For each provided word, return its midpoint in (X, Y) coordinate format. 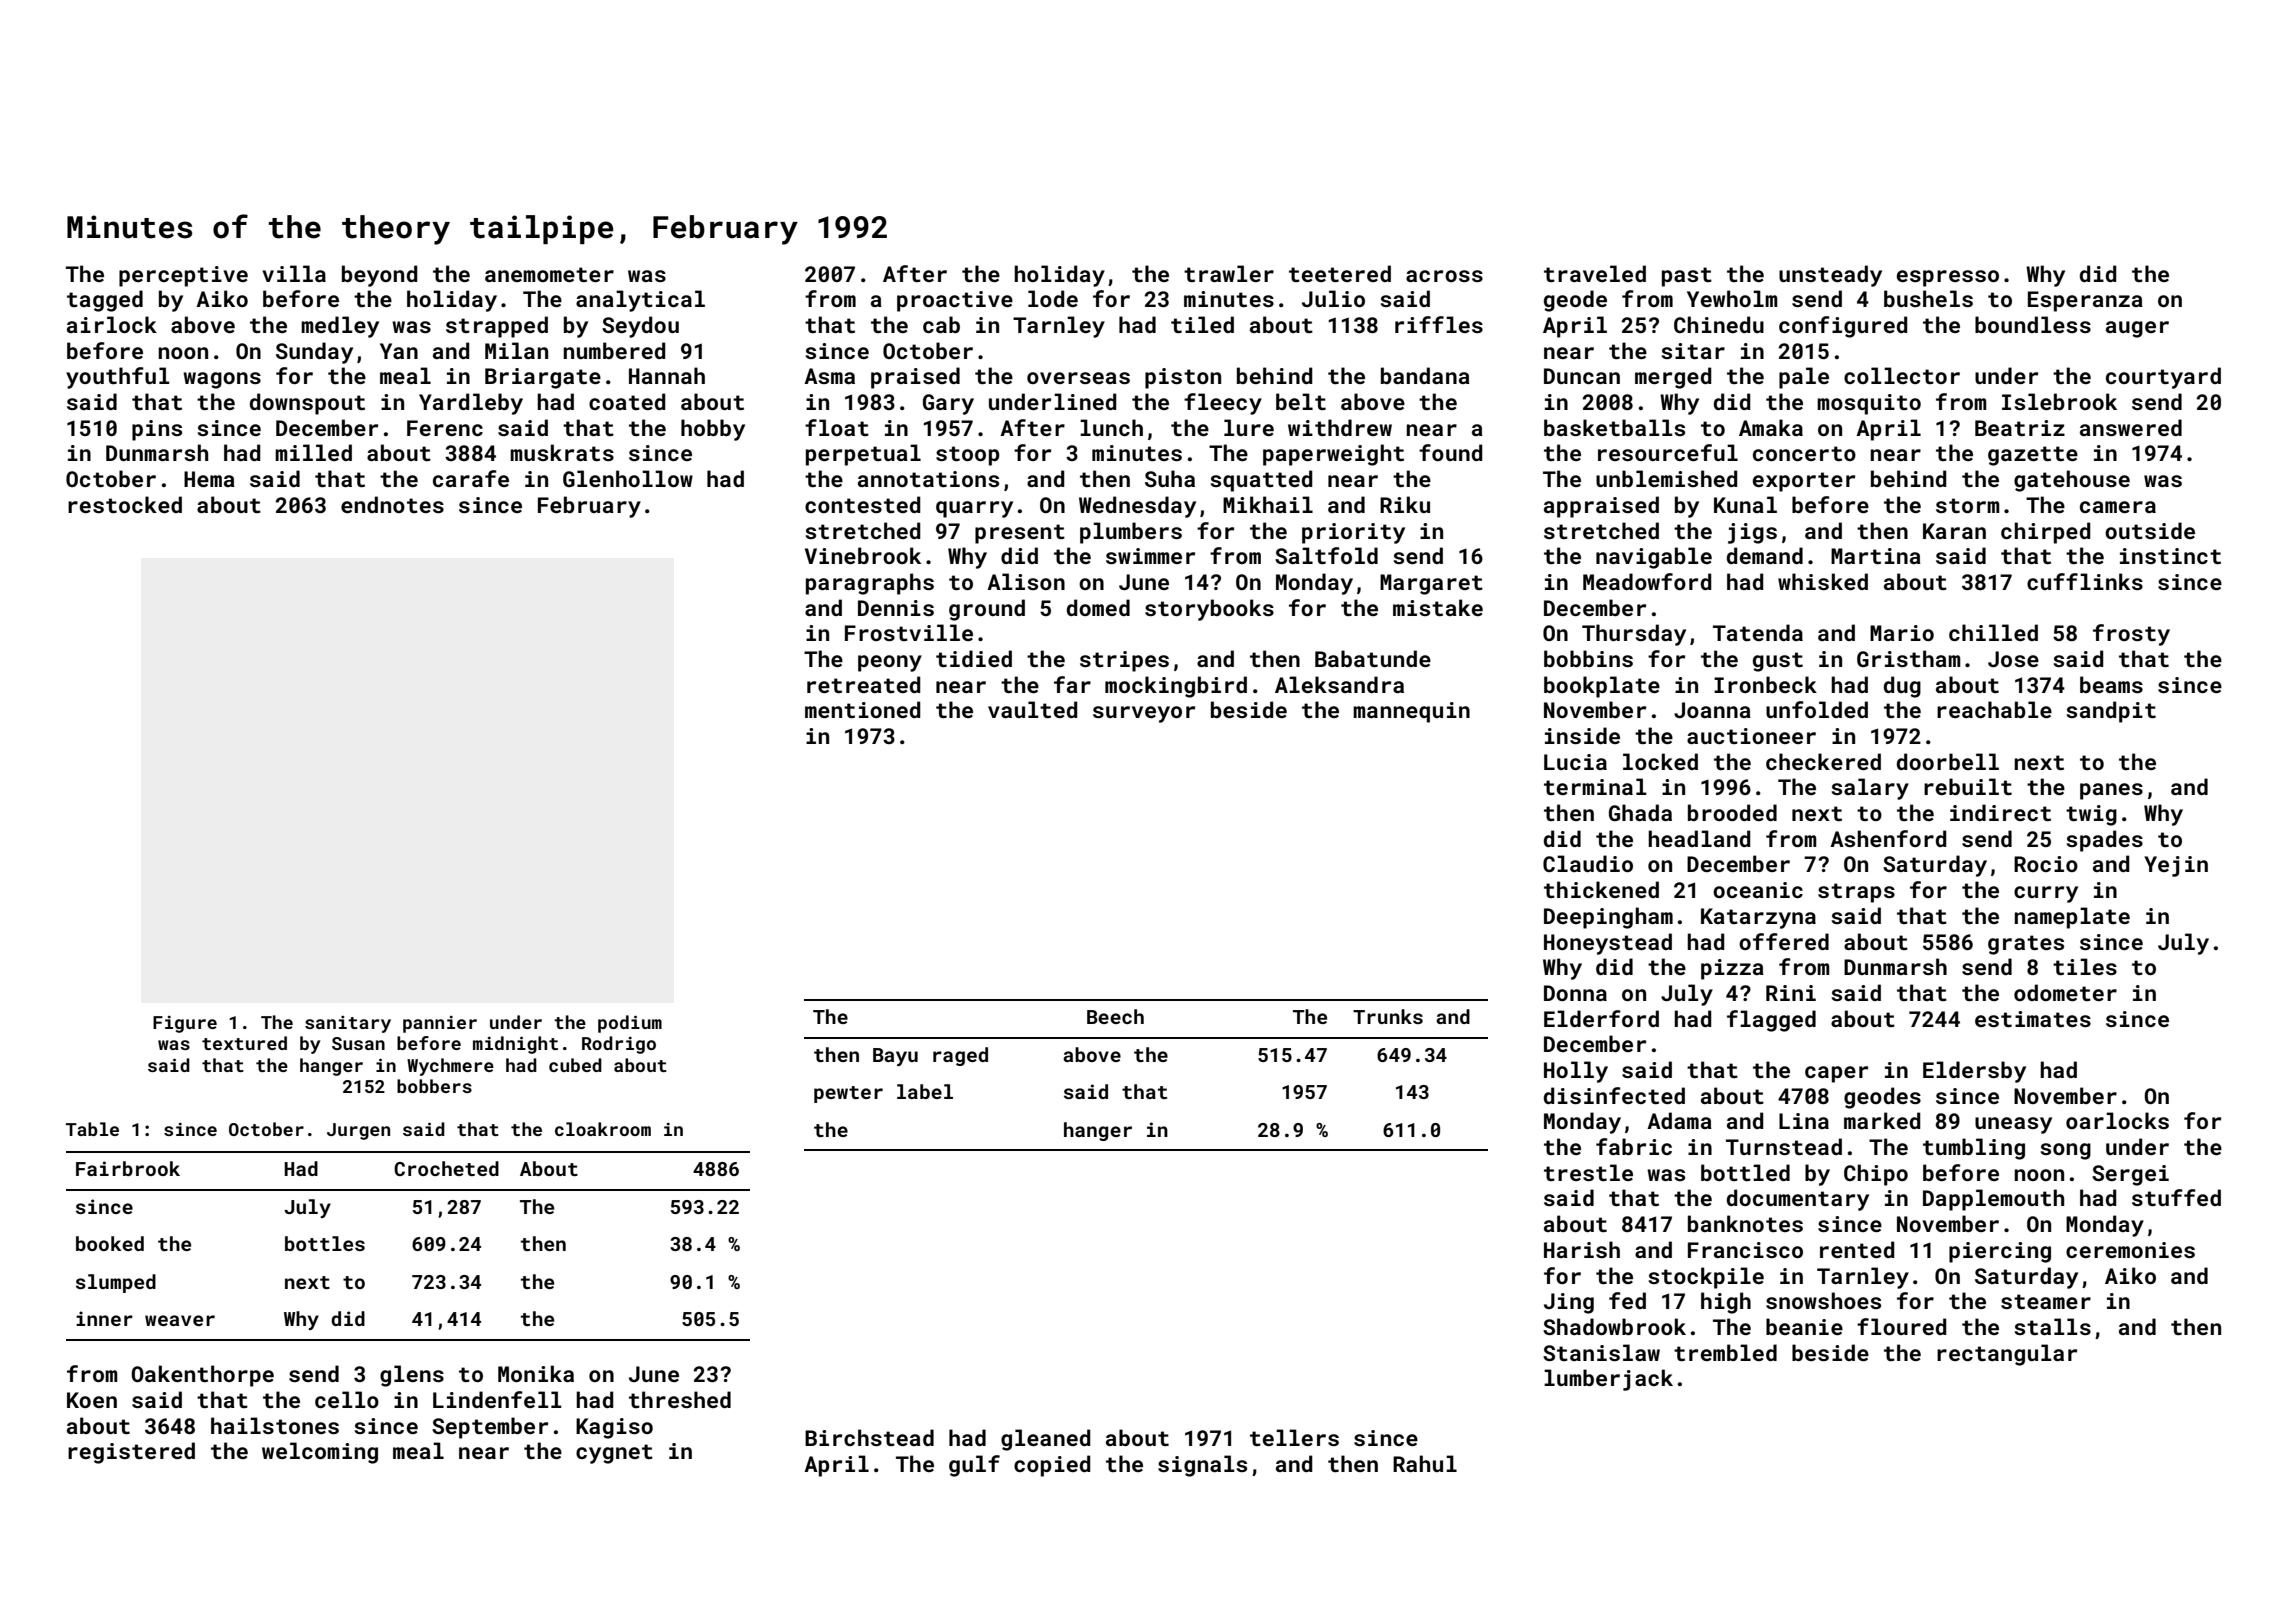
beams (2111, 684)
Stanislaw (1601, 1352)
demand (1765, 555)
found (1451, 452)
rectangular (2007, 1355)
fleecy (1223, 404)
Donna (1575, 993)
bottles (325, 1243)
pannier (440, 1024)
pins (157, 430)
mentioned (863, 709)
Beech (1115, 1016)
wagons (222, 380)
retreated (864, 684)
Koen (92, 1400)
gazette (2033, 456)
